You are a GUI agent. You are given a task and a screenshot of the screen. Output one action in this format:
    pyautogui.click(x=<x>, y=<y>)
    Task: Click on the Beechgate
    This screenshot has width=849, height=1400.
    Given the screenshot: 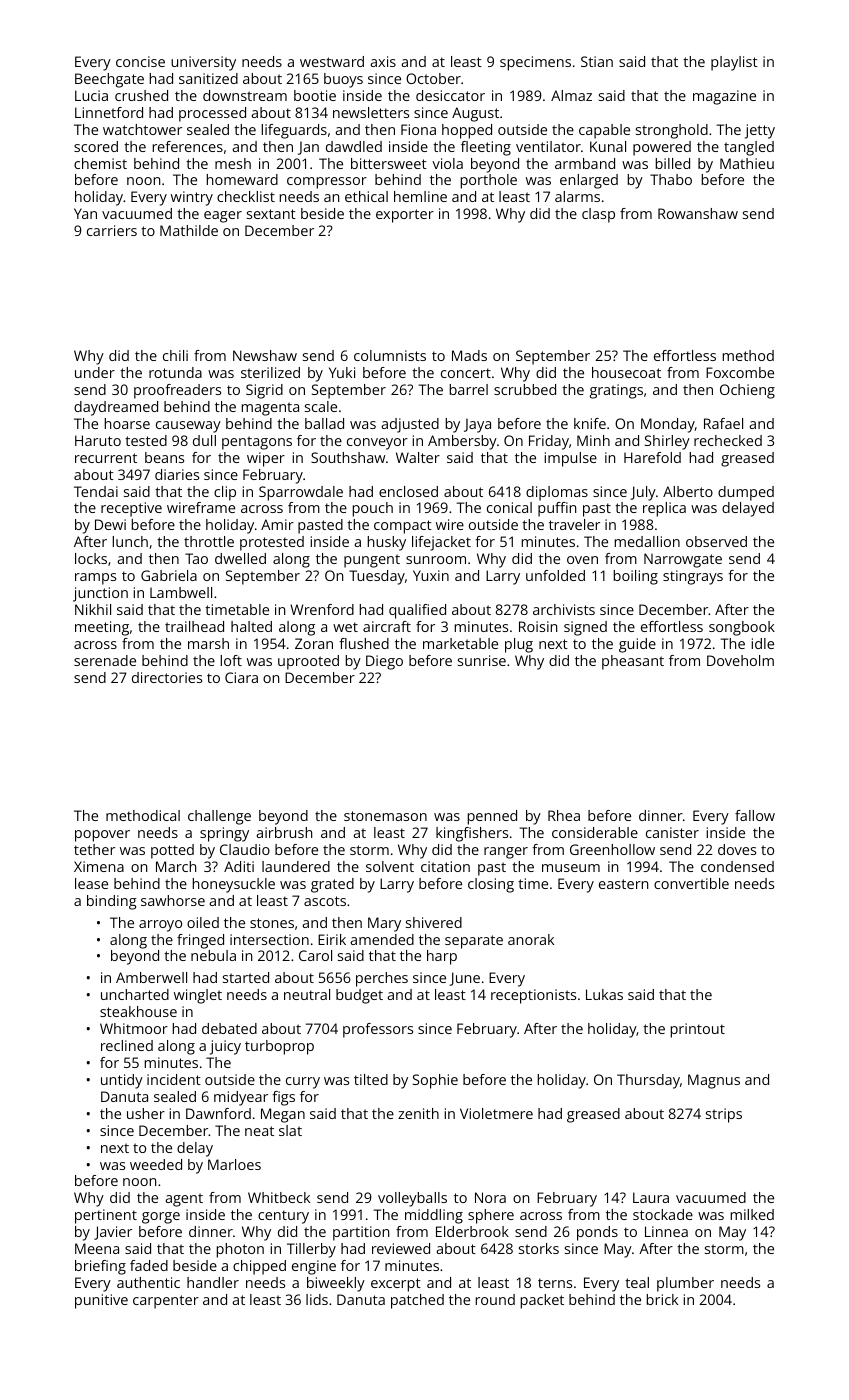 What is the action you would take?
    pyautogui.click(x=109, y=80)
